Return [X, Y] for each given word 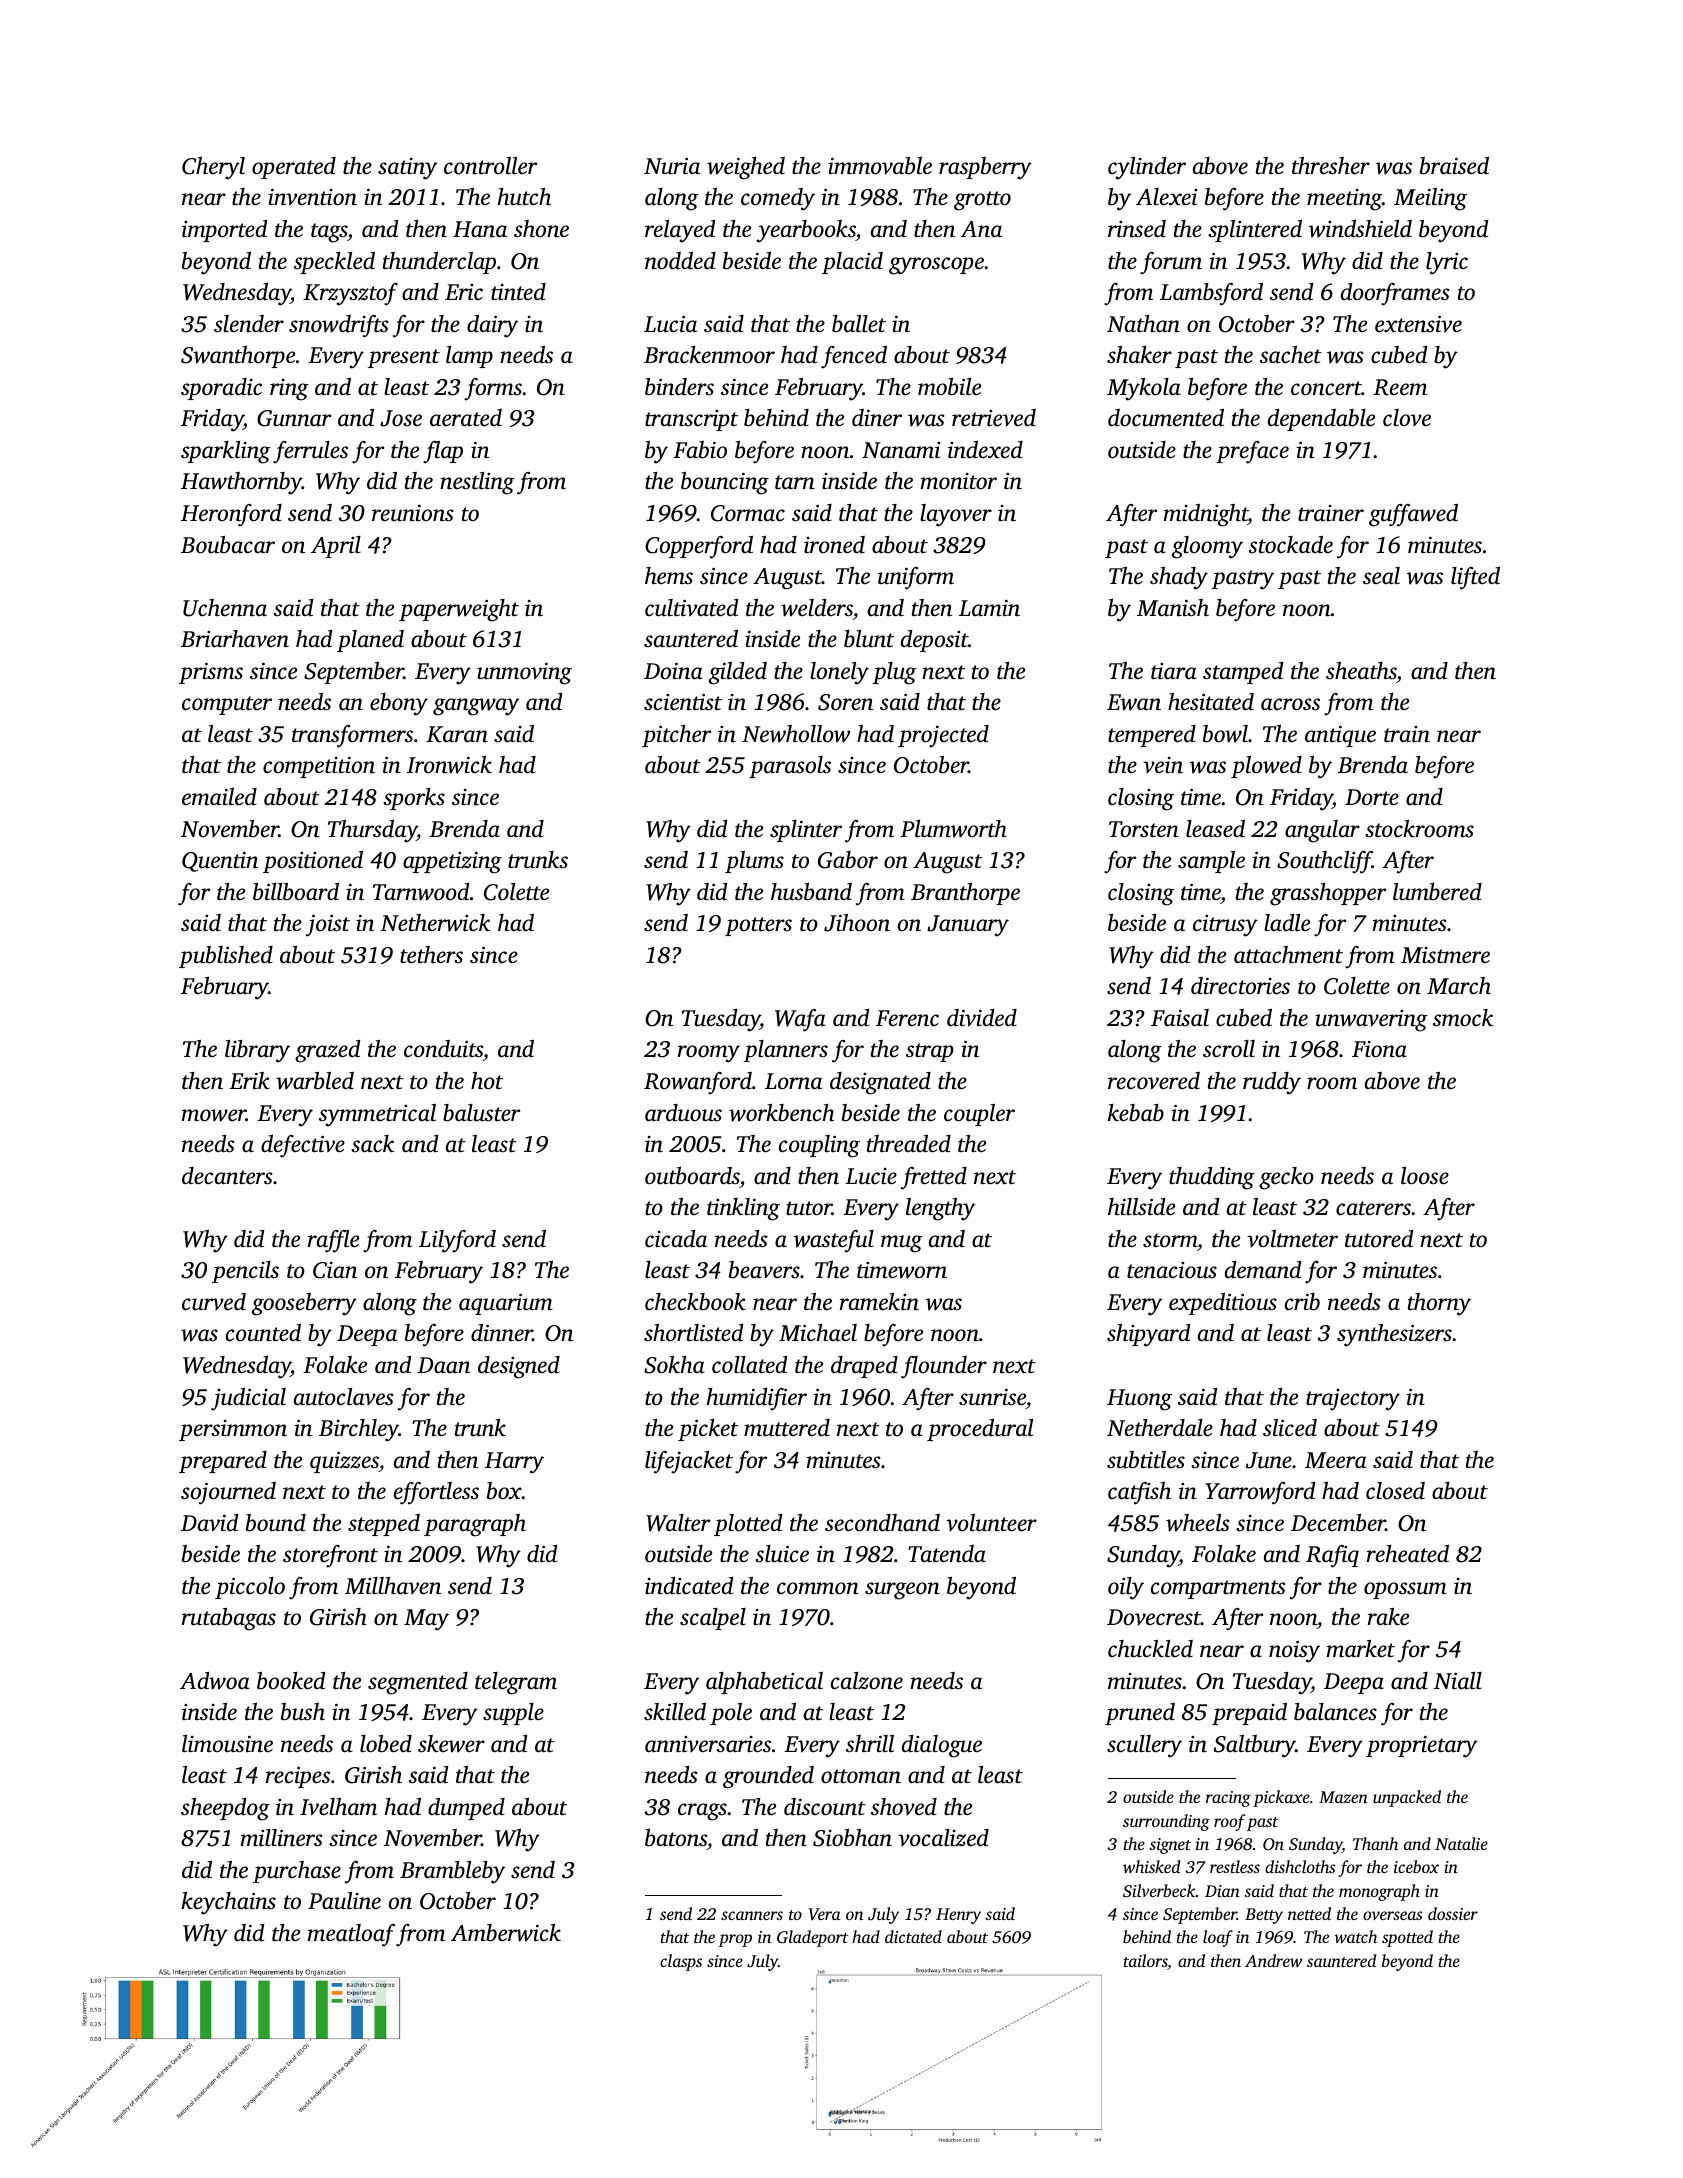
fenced [854, 357]
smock [1463, 1018]
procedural [980, 1430]
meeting [1344, 200]
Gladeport [812, 1938]
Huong [1139, 1400]
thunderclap [439, 263]
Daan [443, 1365]
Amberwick [506, 1933]
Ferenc [907, 1018]
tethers [431, 955]
